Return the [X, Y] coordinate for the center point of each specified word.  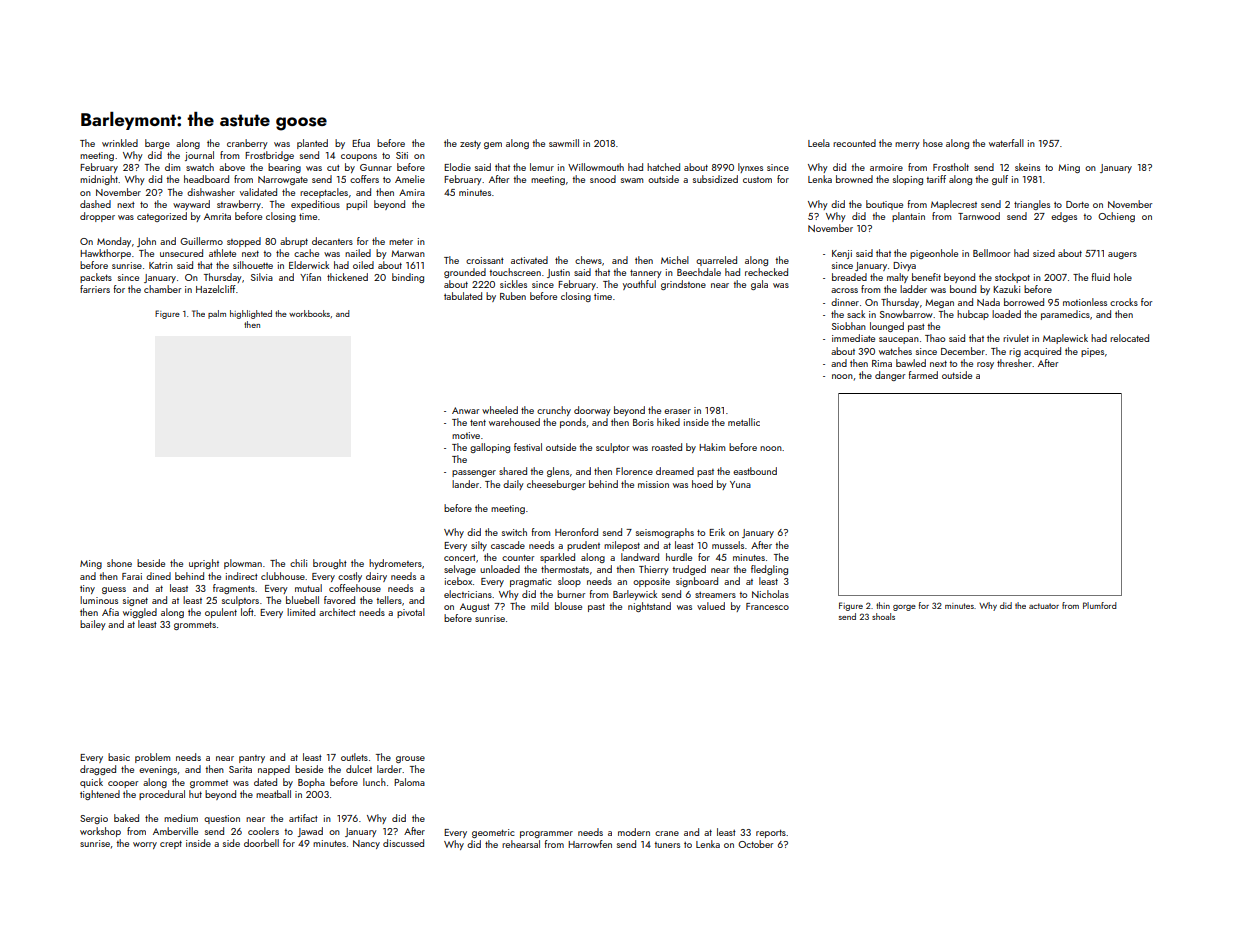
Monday [114, 242]
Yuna [740, 484]
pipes [1092, 352]
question [222, 819]
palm [217, 314]
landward [640, 557]
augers [1122, 255]
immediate [853, 338]
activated [529, 260]
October [755, 844]
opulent [221, 613]
